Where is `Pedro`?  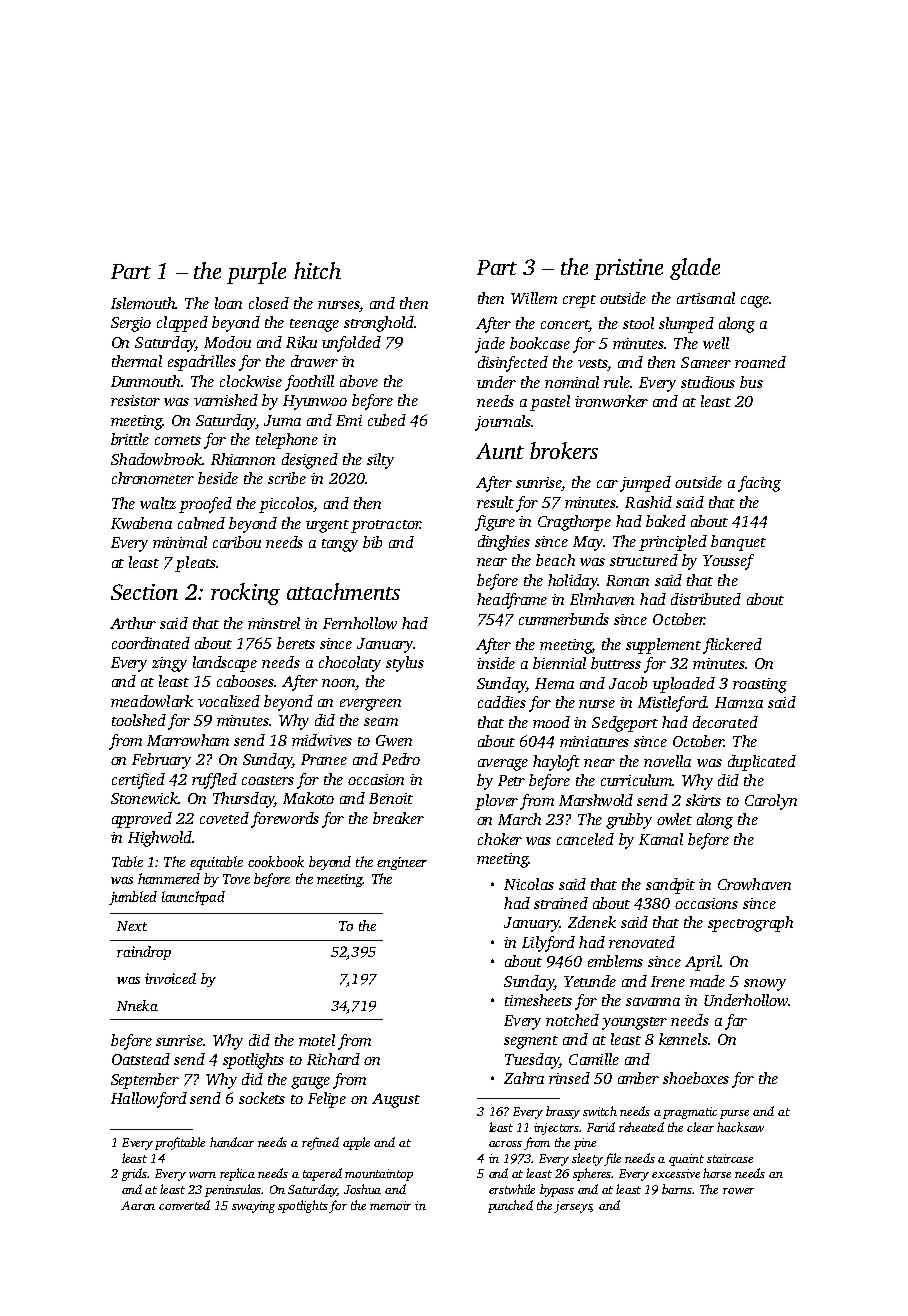
Pedro is located at coordinates (401, 759).
